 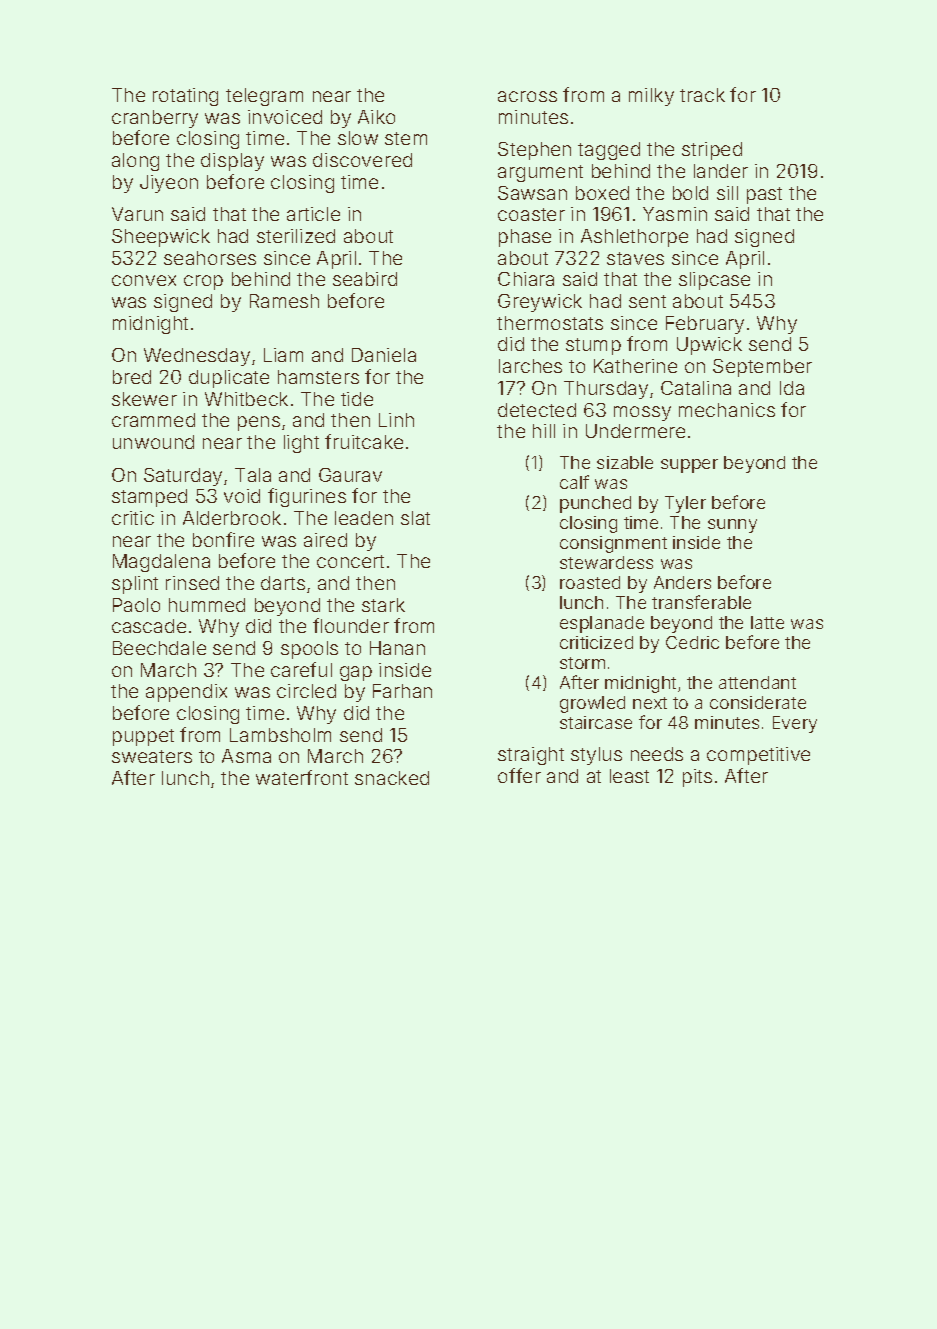 What do you see at coordinates (527, 96) in the screenshot?
I see `across` at bounding box center [527, 96].
